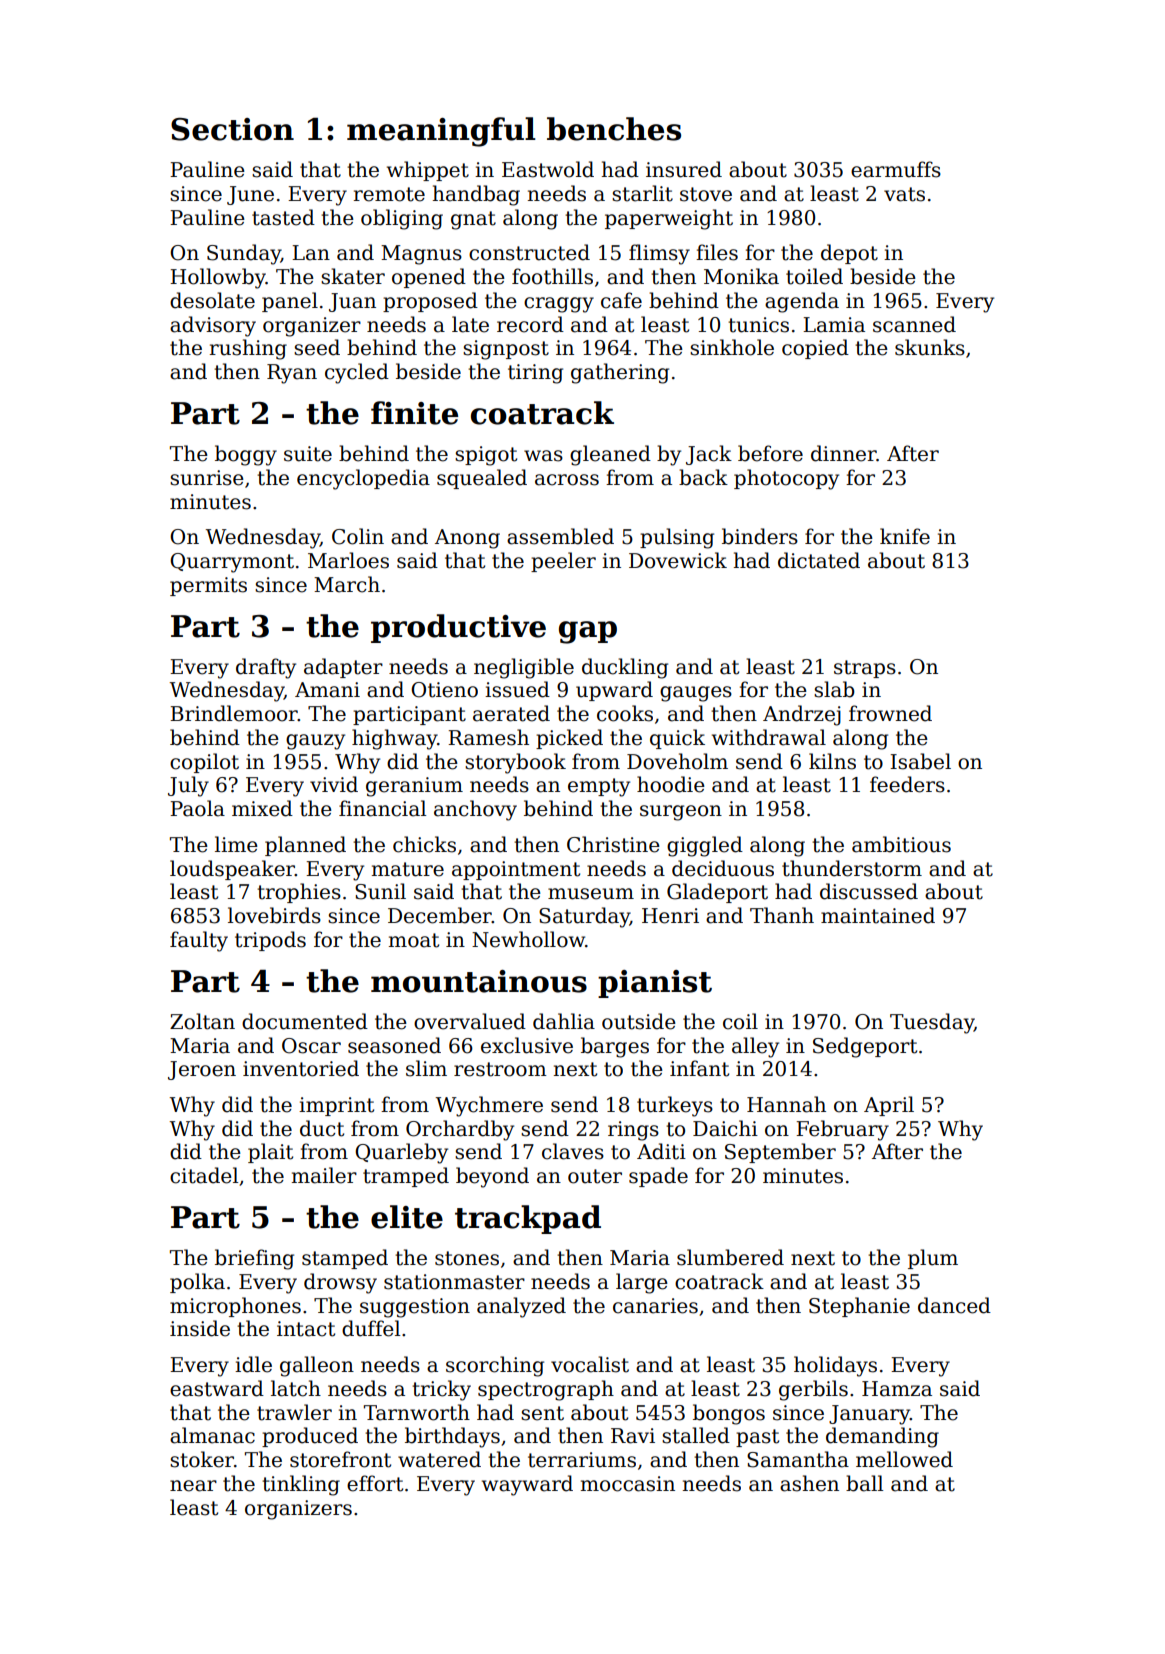  I want to click on tasted, so click(283, 217).
